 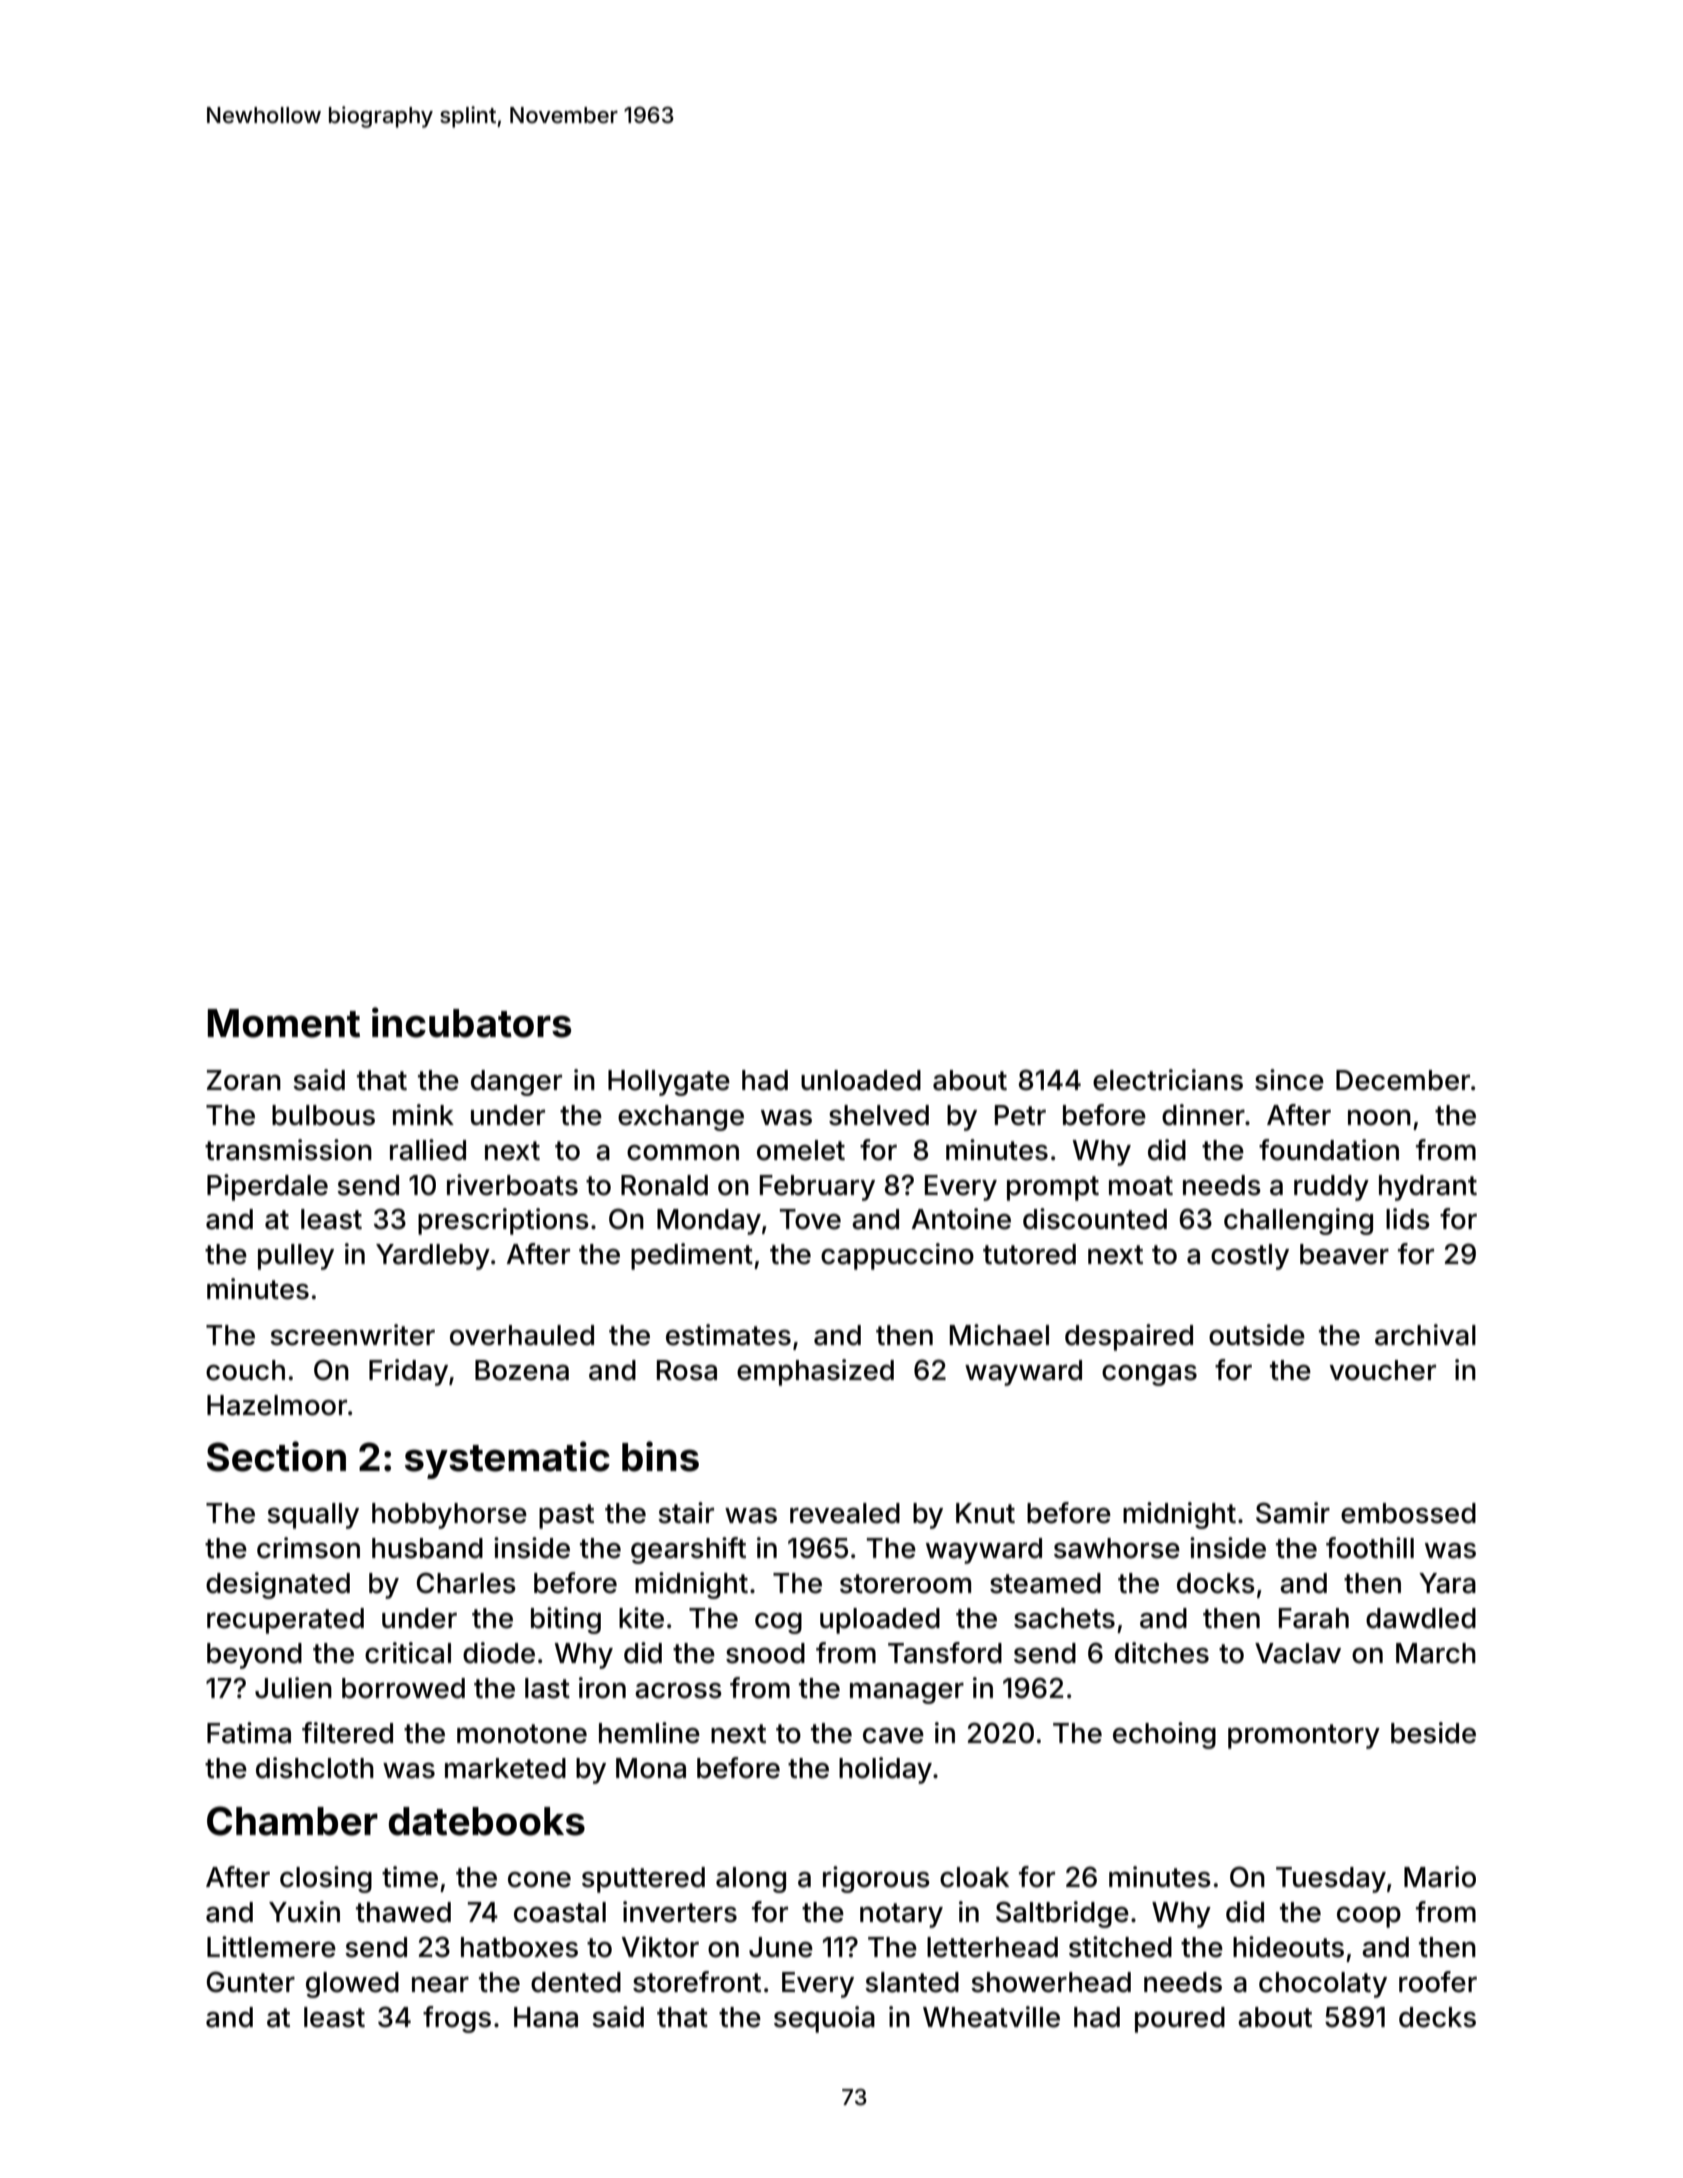 I want to click on storeroom, so click(x=905, y=1584).
